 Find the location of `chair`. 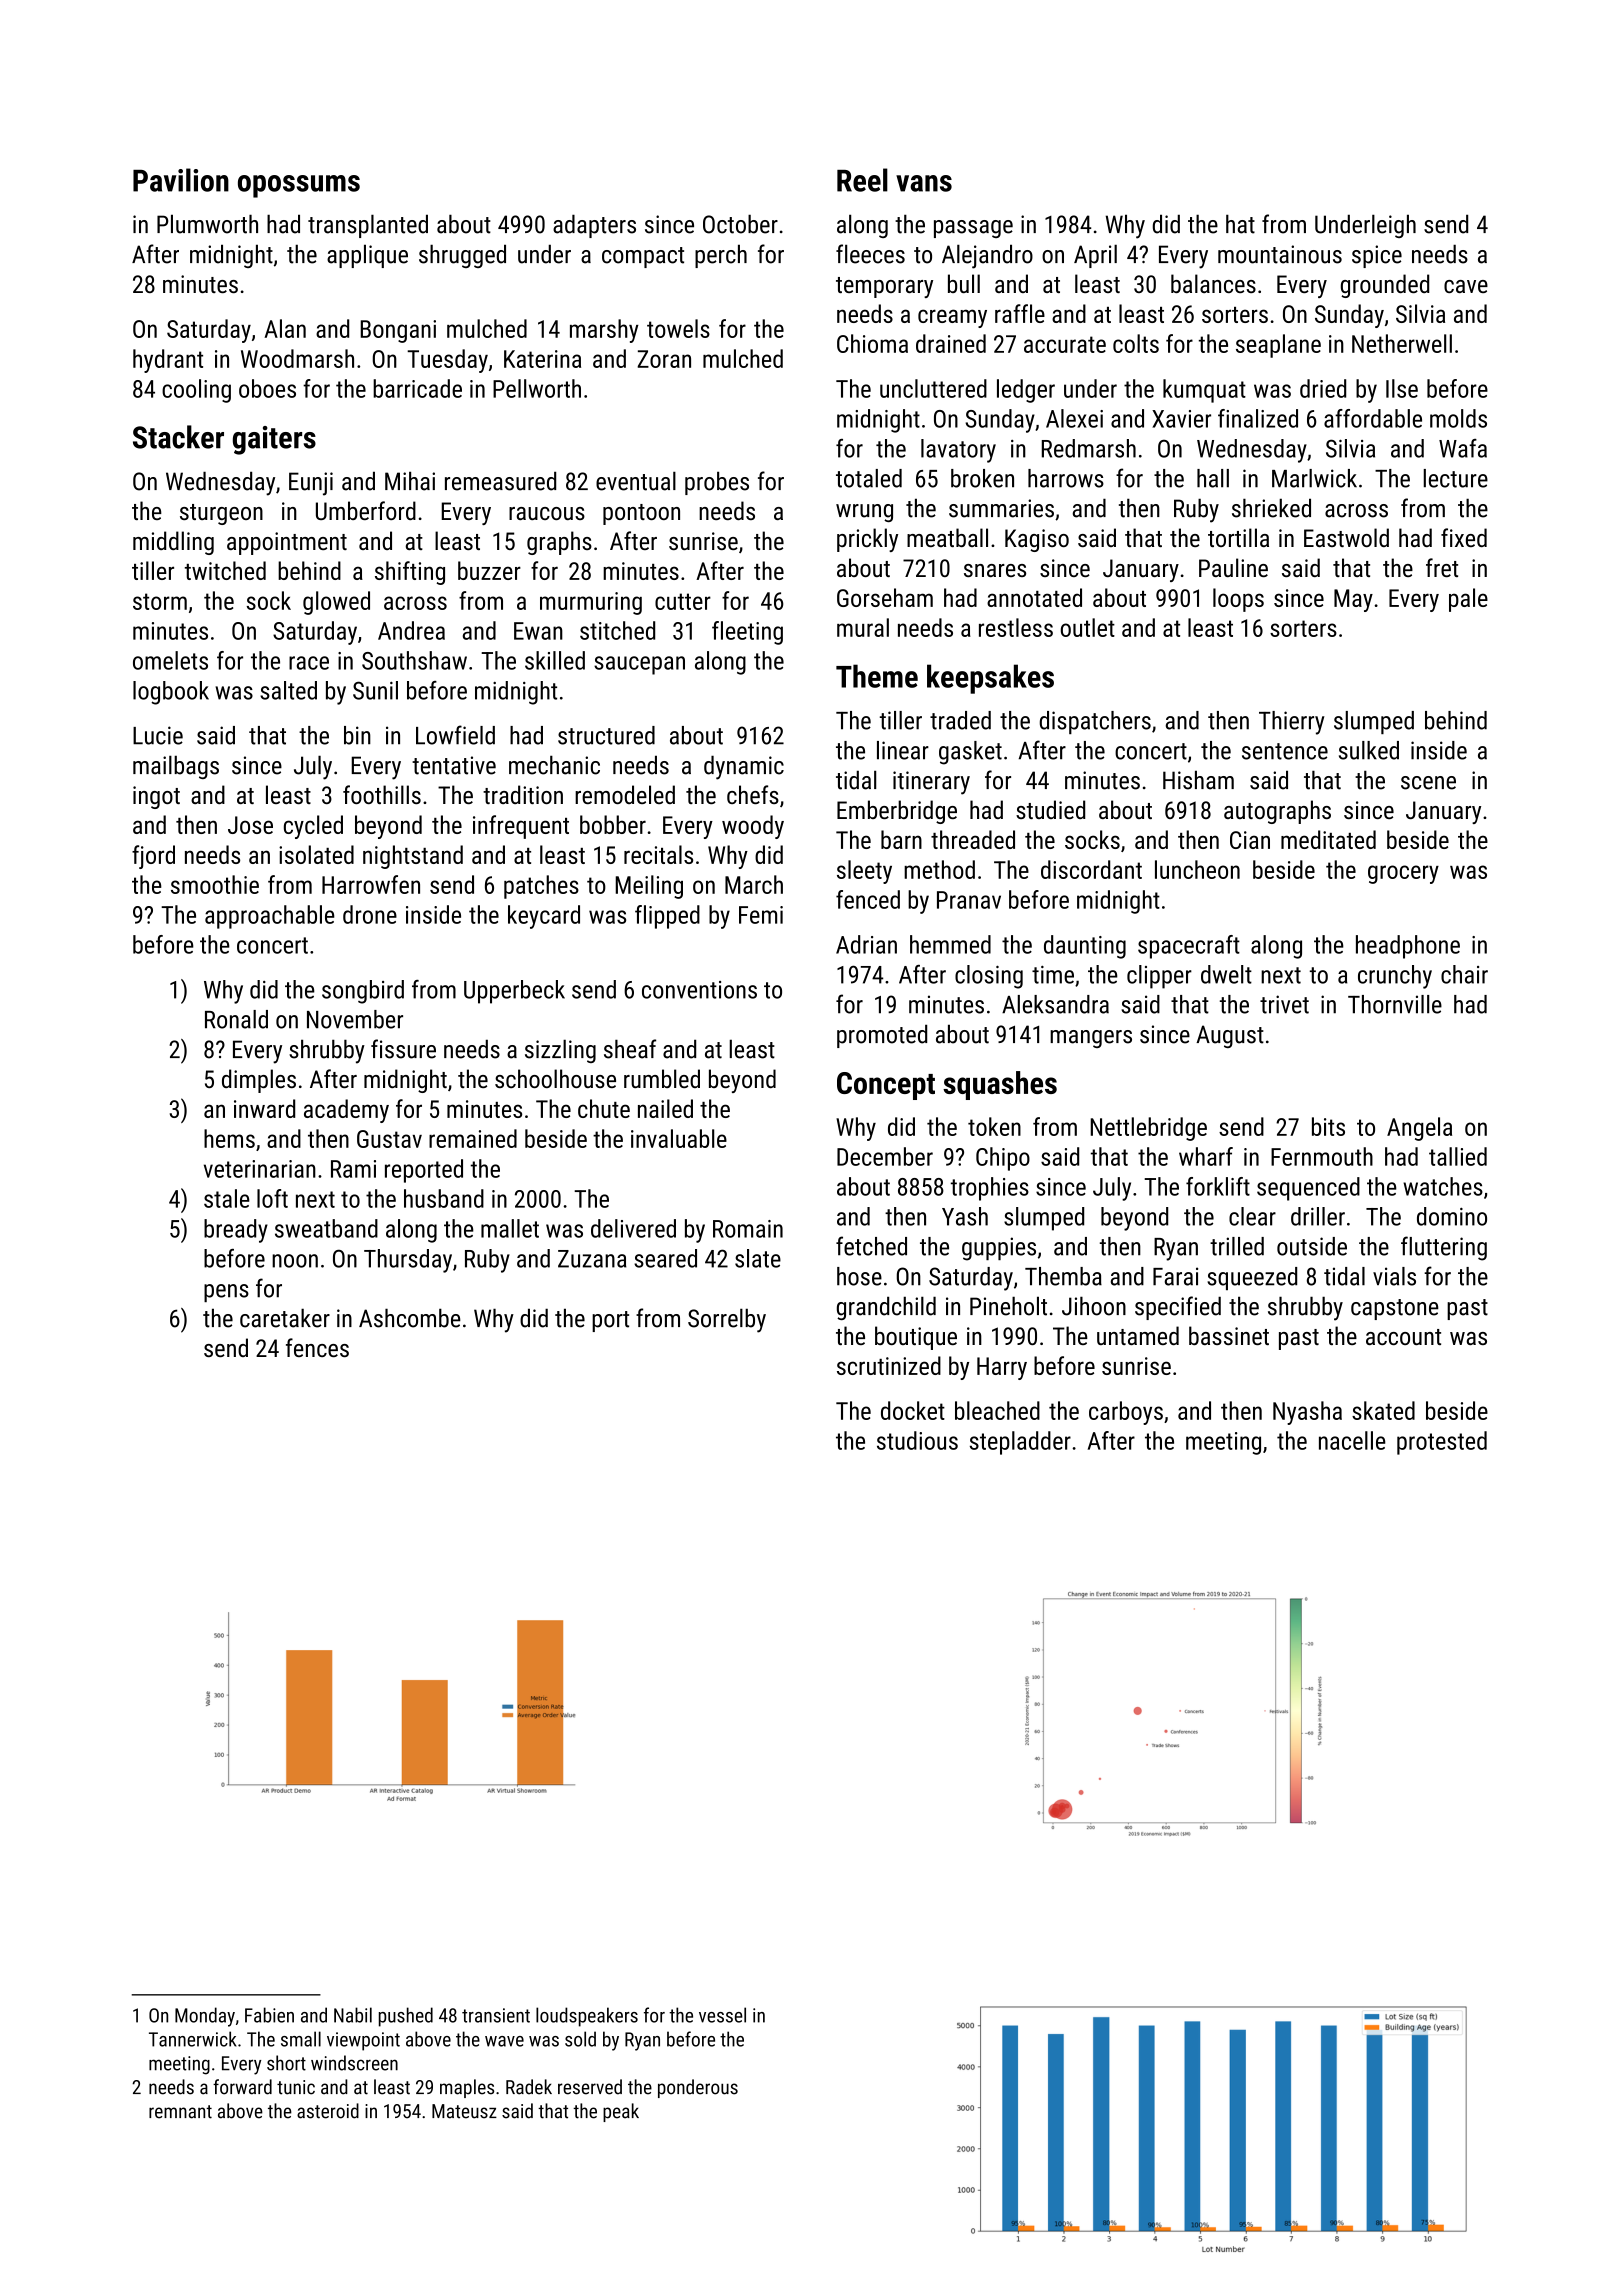

chair is located at coordinates (1464, 974).
